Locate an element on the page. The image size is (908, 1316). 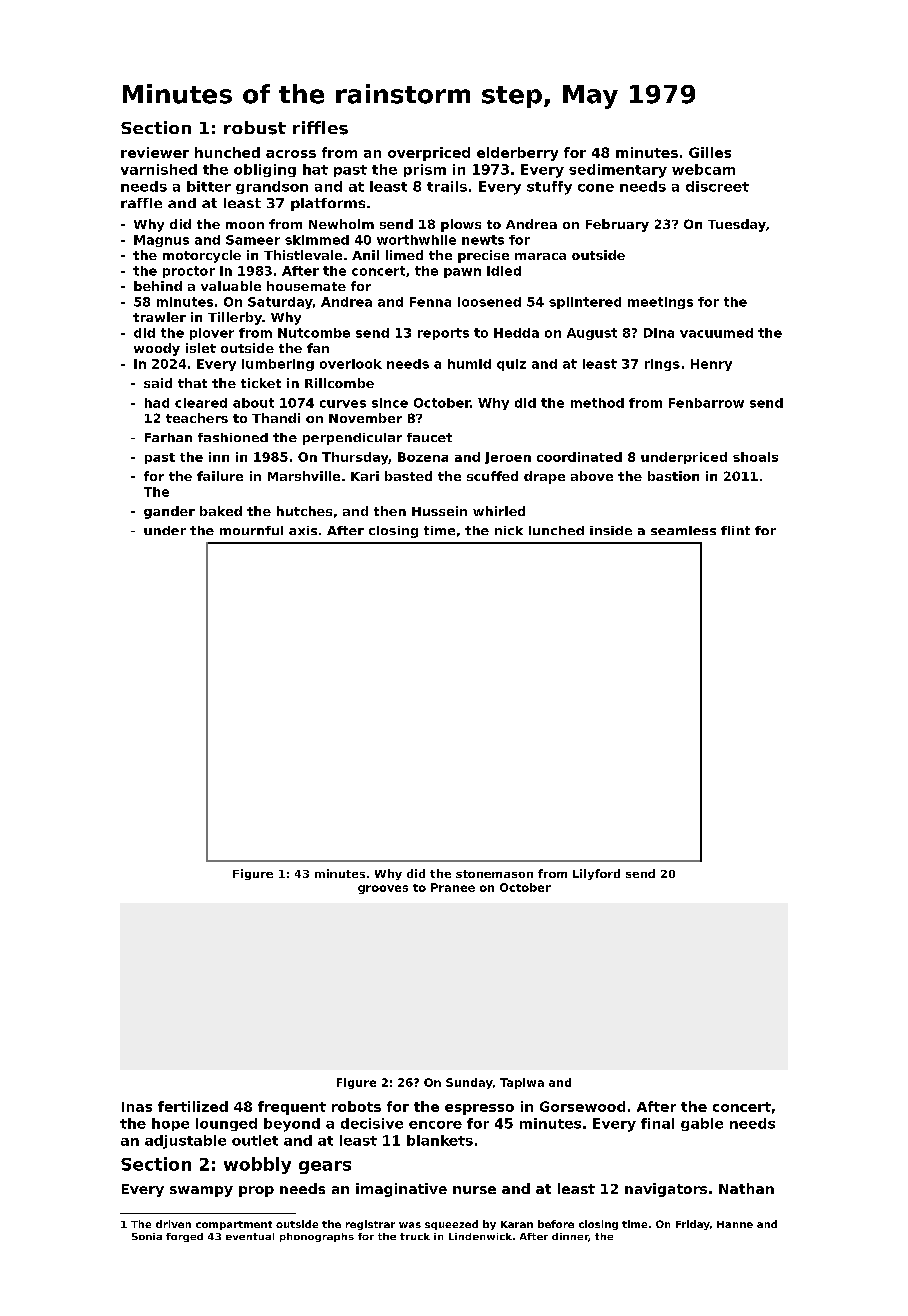
trails is located at coordinates (447, 186).
